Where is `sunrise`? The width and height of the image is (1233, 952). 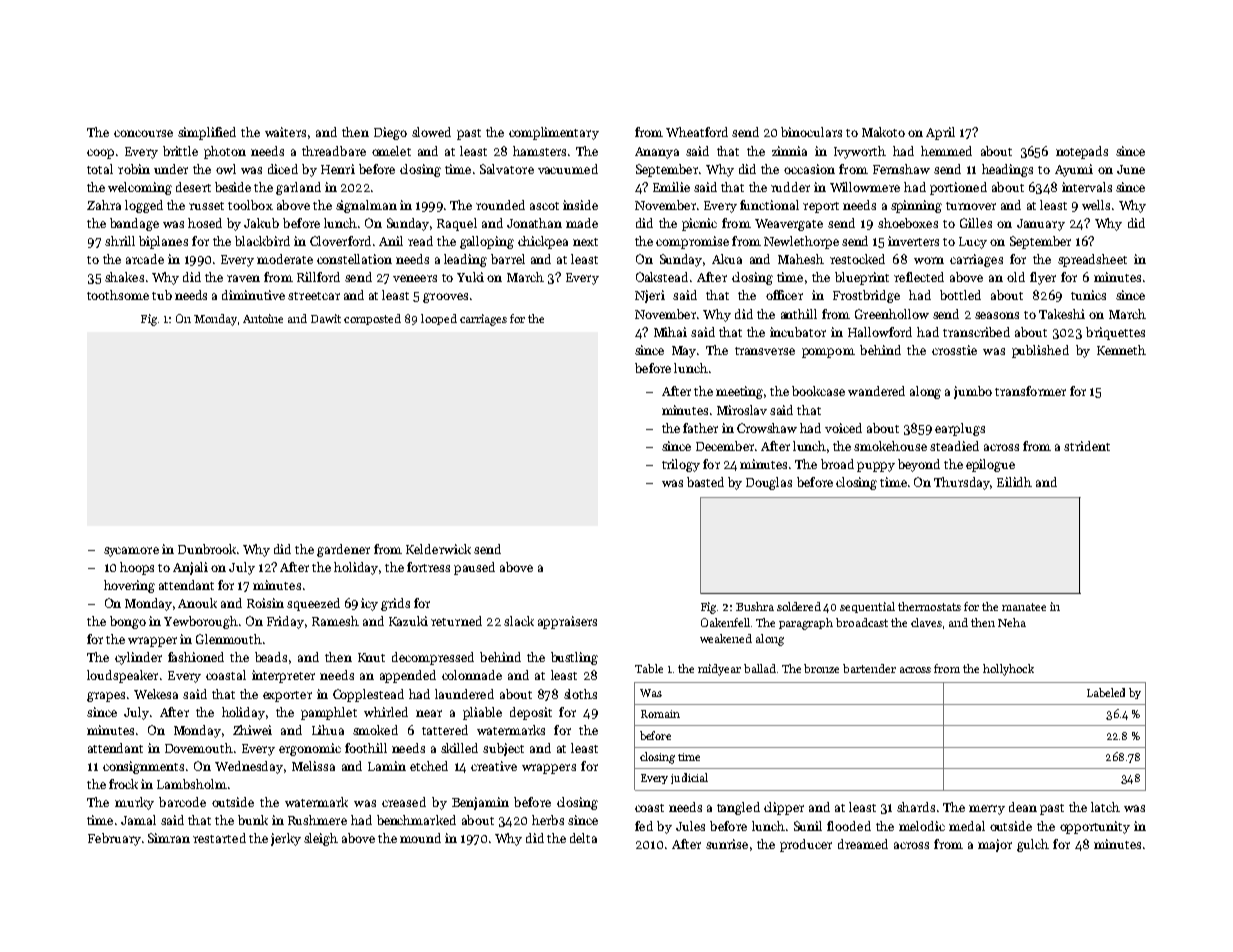
sunrise is located at coordinates (727, 844).
